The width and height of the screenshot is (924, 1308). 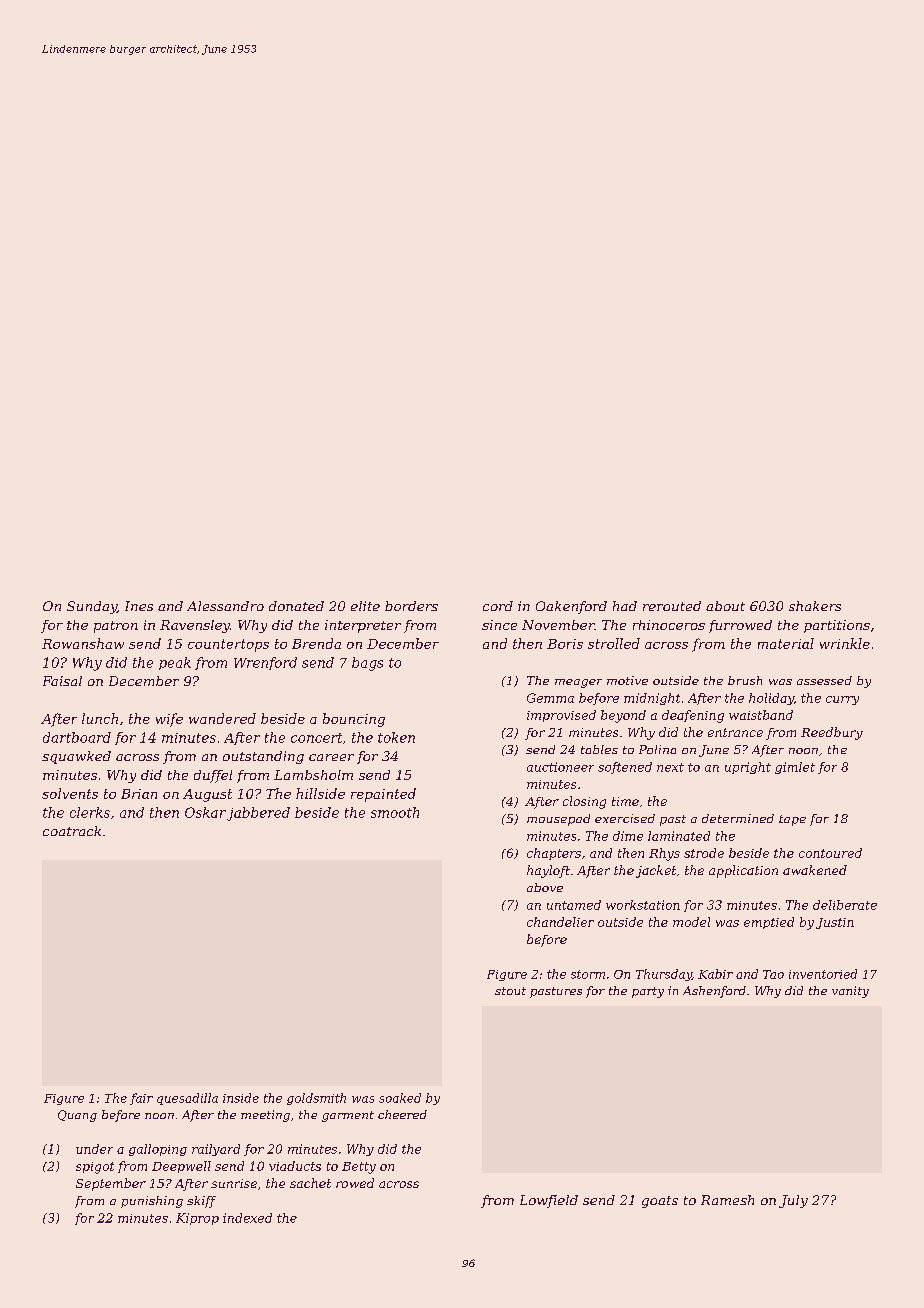 What do you see at coordinates (400, 1098) in the screenshot?
I see `soaked` at bounding box center [400, 1098].
